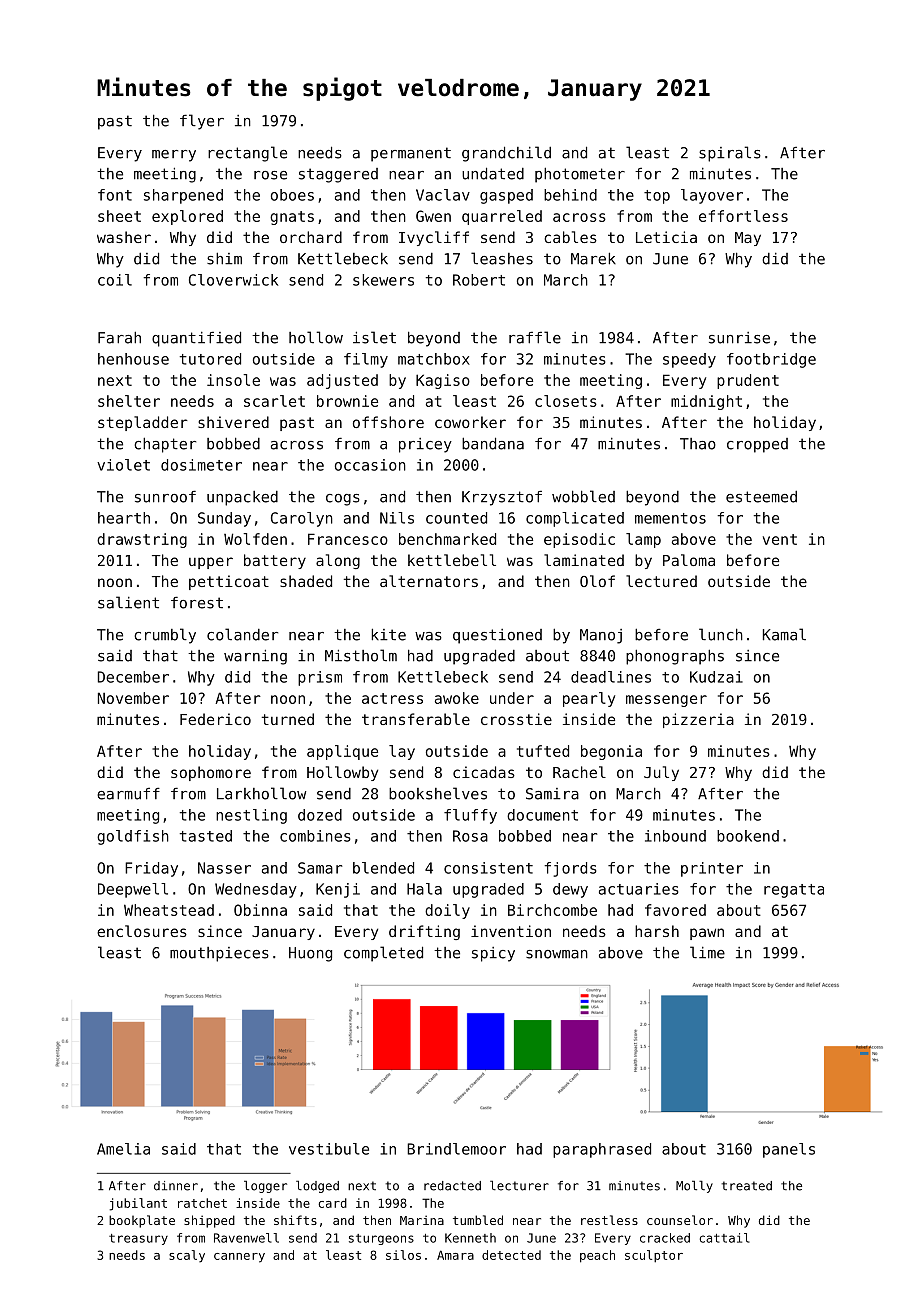  What do you see at coordinates (493, 173) in the screenshot?
I see `undated` at bounding box center [493, 173].
